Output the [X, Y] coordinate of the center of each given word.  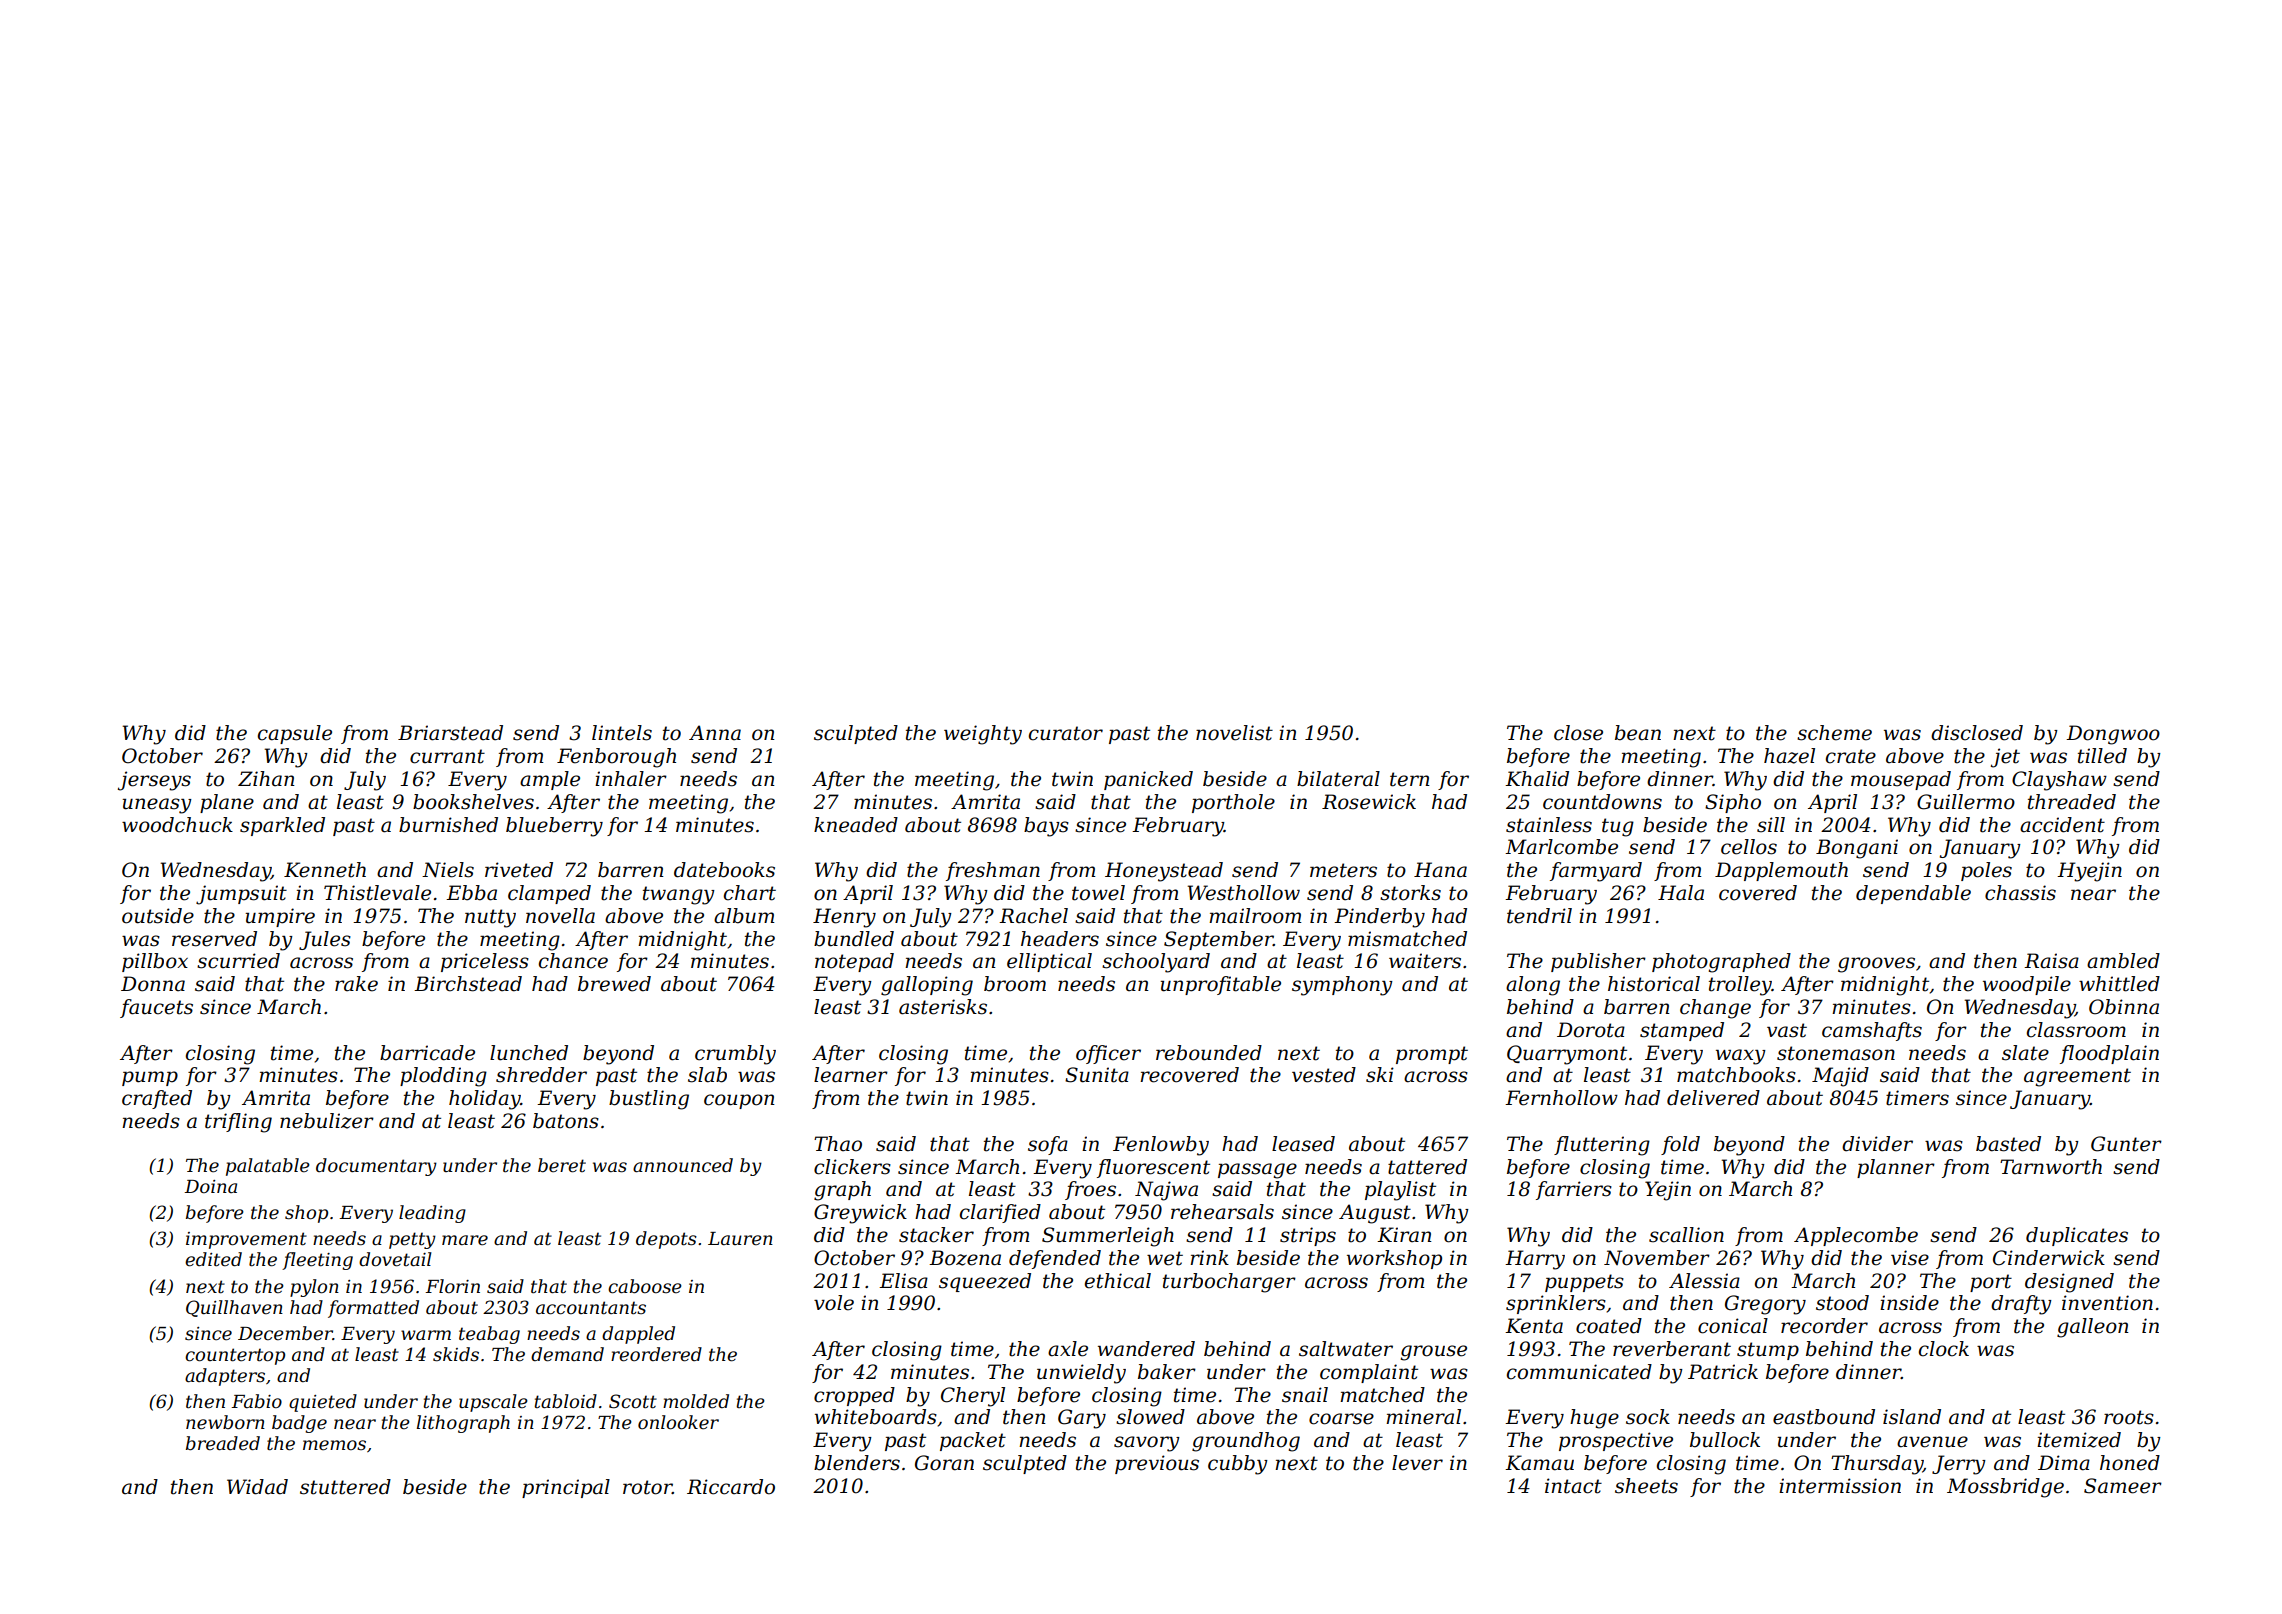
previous [1157, 1464]
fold [1680, 1145]
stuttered [345, 1487]
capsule [295, 734]
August [1375, 1214]
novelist [1234, 733]
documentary [376, 1167]
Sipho [1733, 803]
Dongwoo [2113, 735]
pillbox [155, 962]
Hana [1440, 870]
